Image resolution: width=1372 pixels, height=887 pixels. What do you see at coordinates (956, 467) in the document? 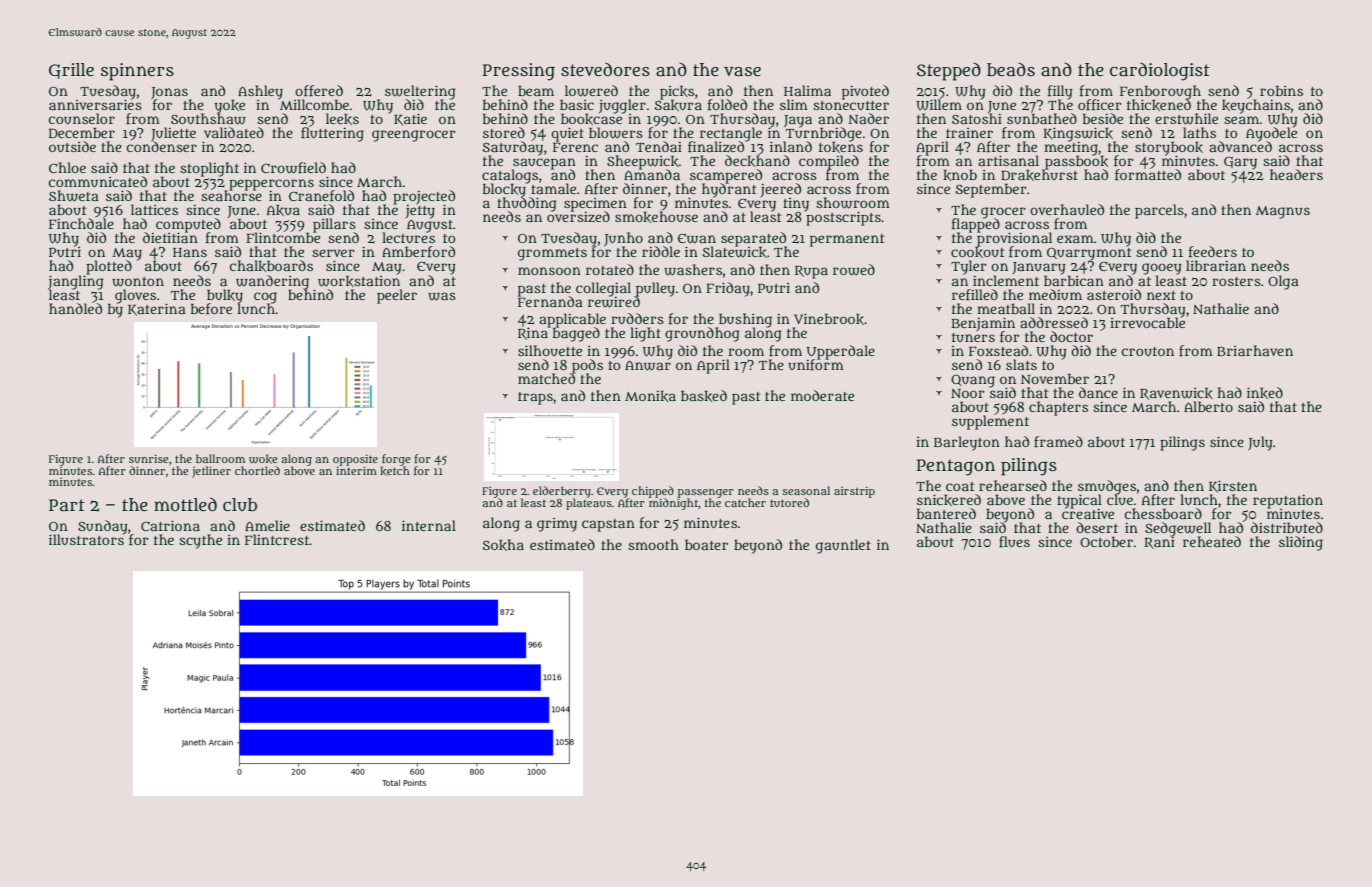
I see `Pentagon` at bounding box center [956, 467].
